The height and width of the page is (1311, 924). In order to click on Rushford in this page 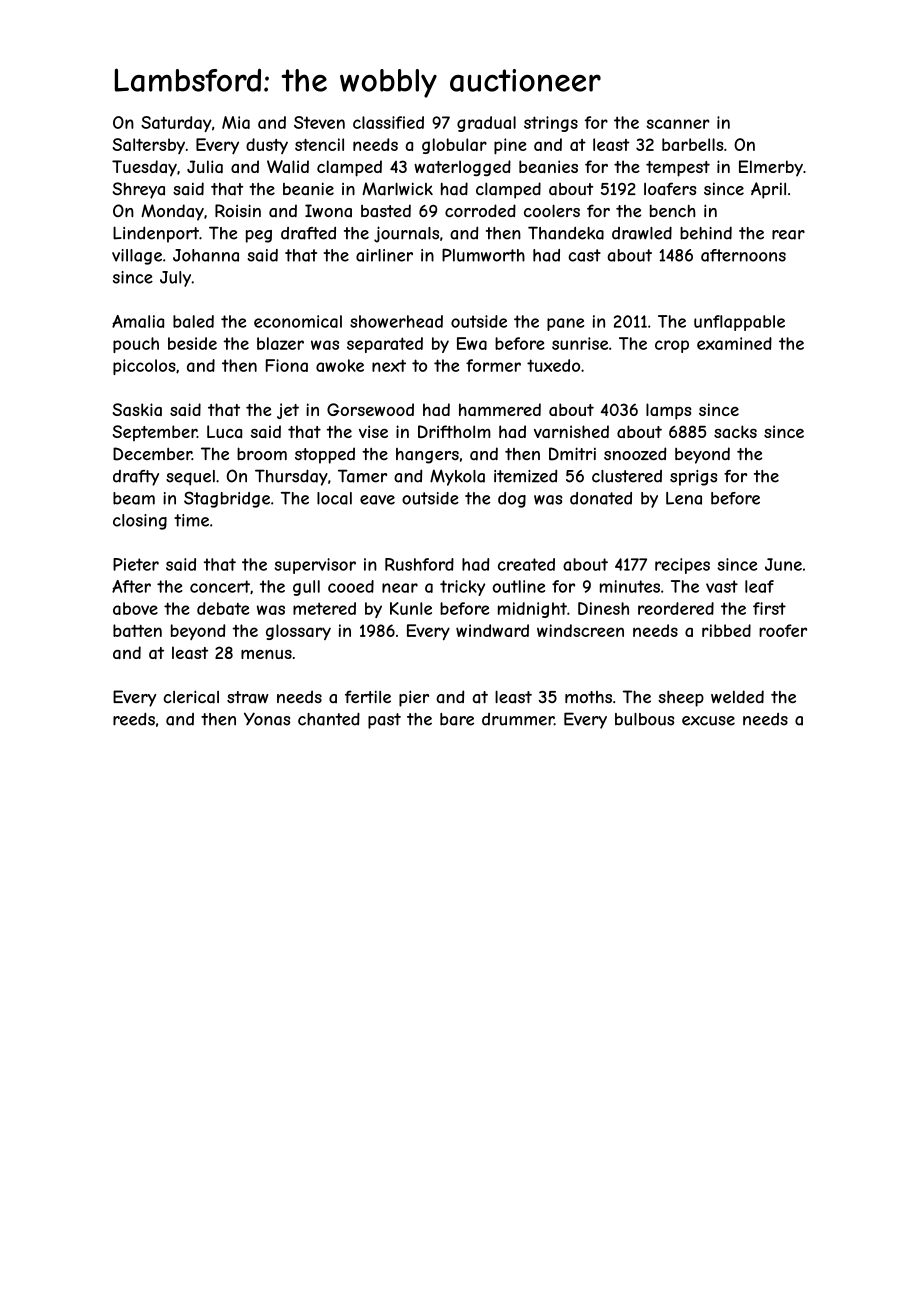, I will do `click(419, 564)`.
